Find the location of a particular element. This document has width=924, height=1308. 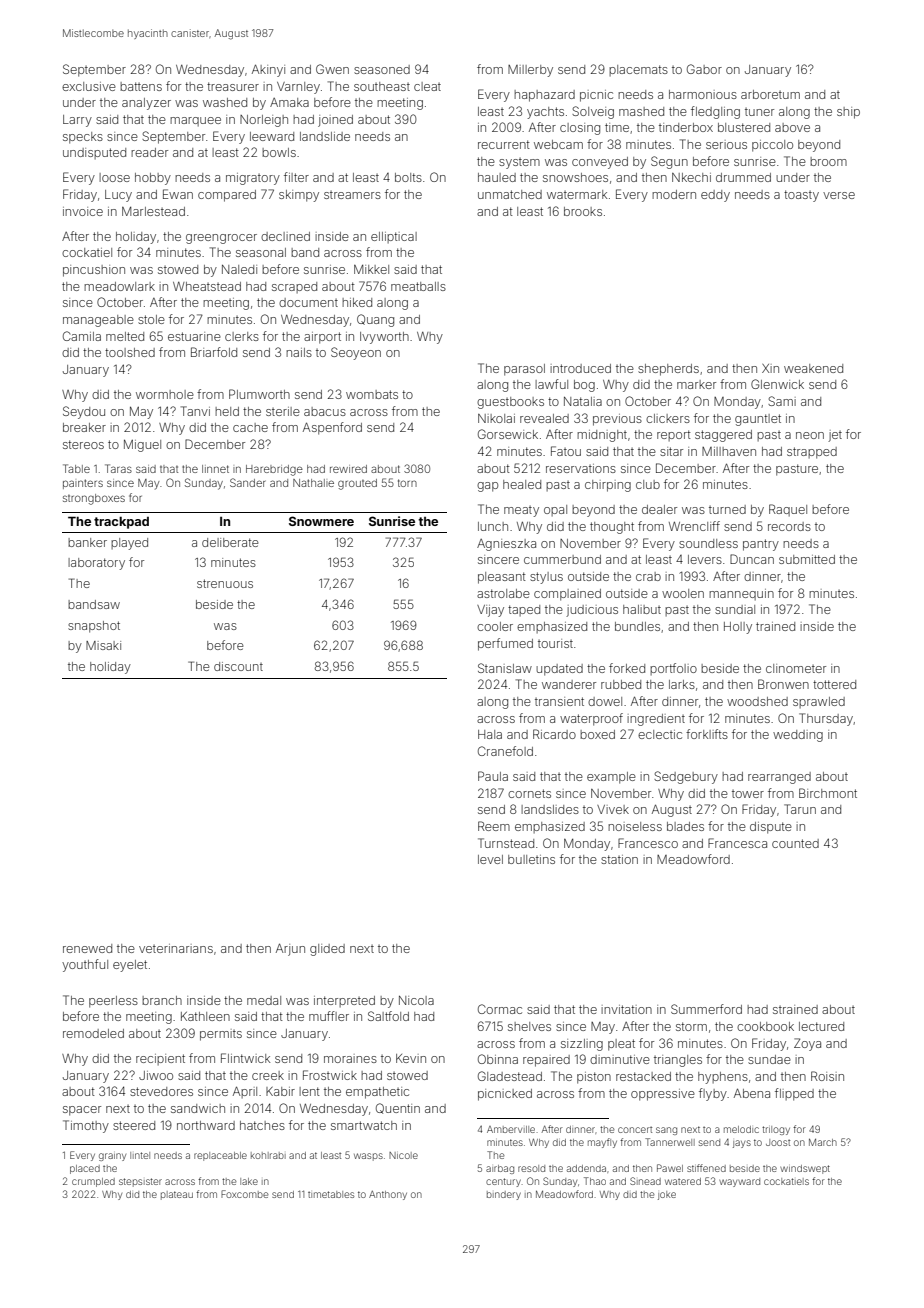

clinometer is located at coordinates (796, 668).
